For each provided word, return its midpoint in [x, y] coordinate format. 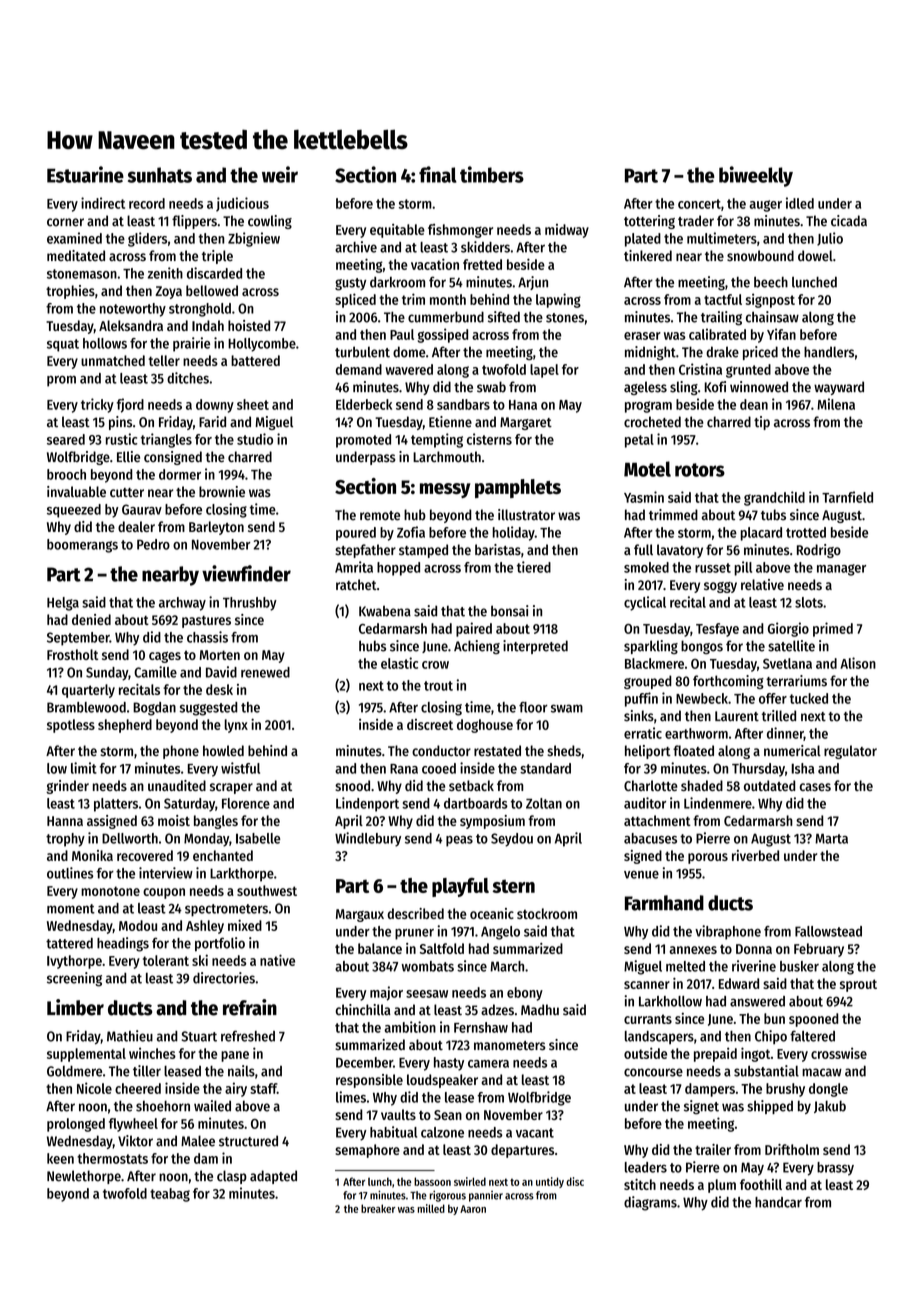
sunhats [160, 175]
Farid [212, 422]
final [438, 174]
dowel [815, 256]
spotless [71, 726]
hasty [449, 1064]
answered [757, 1001]
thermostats [112, 1158]
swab [491, 387]
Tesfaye [717, 630]
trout [438, 686]
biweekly [756, 176]
